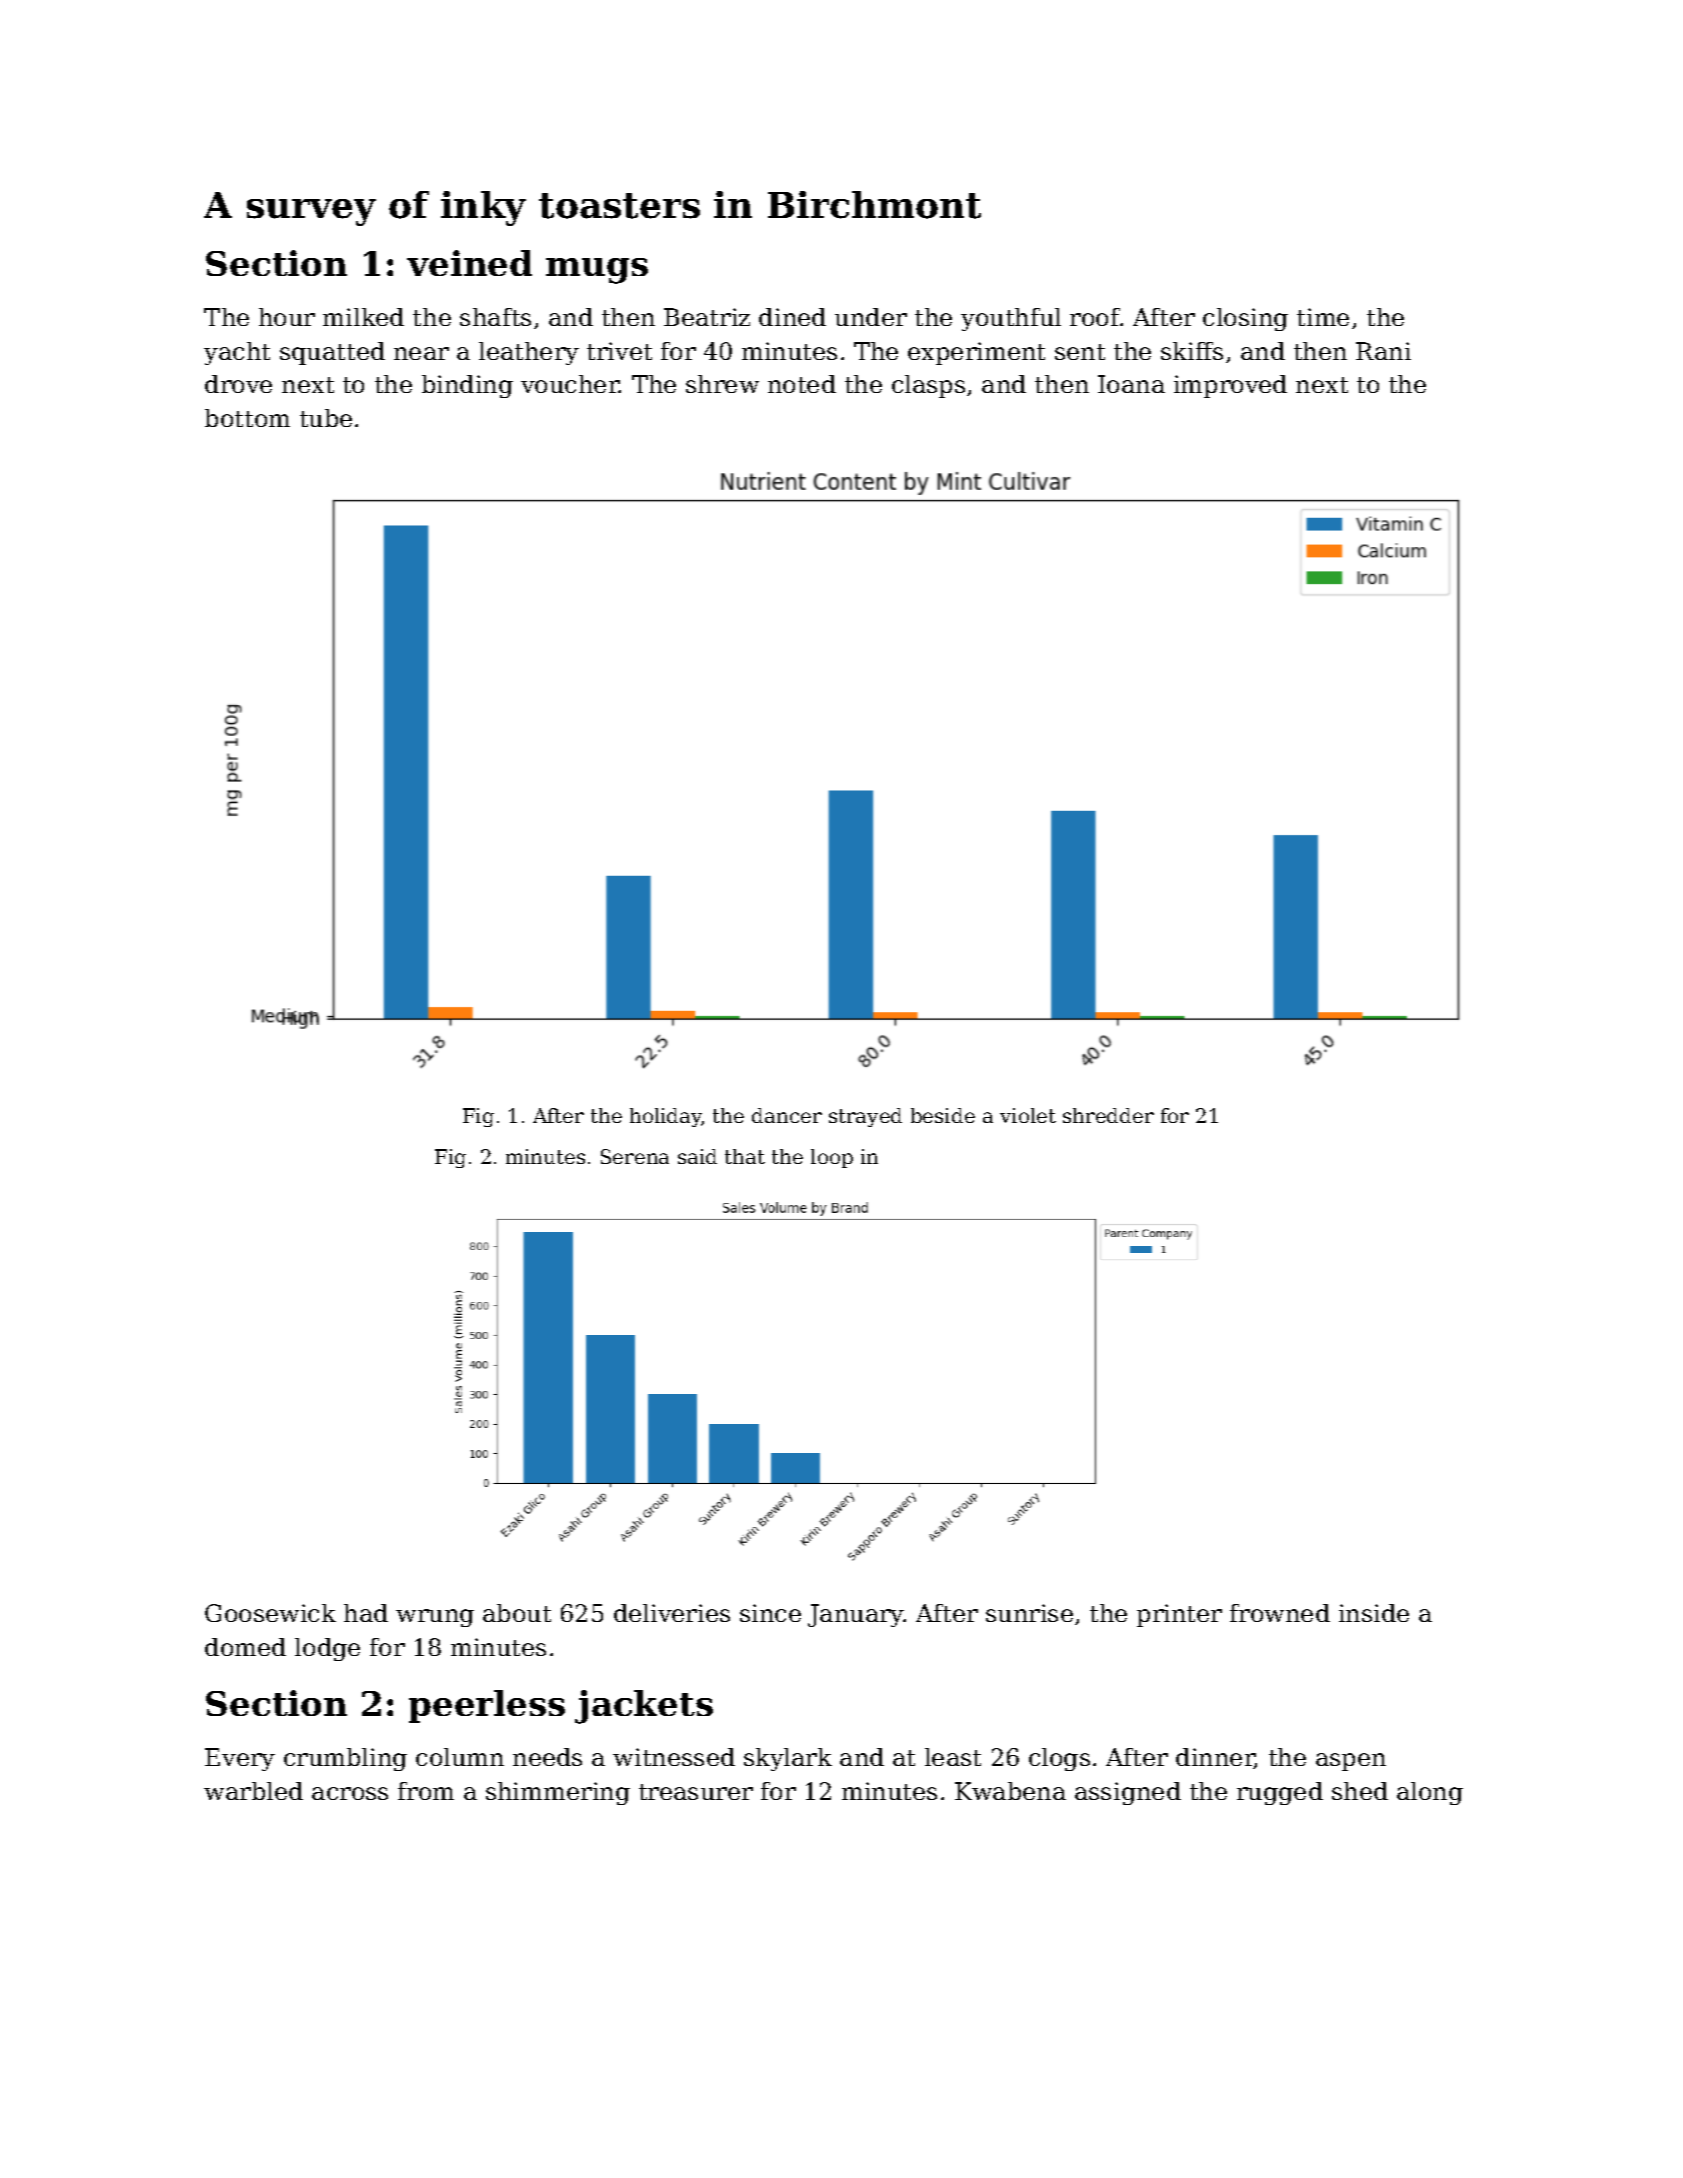 This screenshot has height=2178, width=1683. Describe the element at coordinates (1230, 386) in the screenshot. I see `improved` at that location.
